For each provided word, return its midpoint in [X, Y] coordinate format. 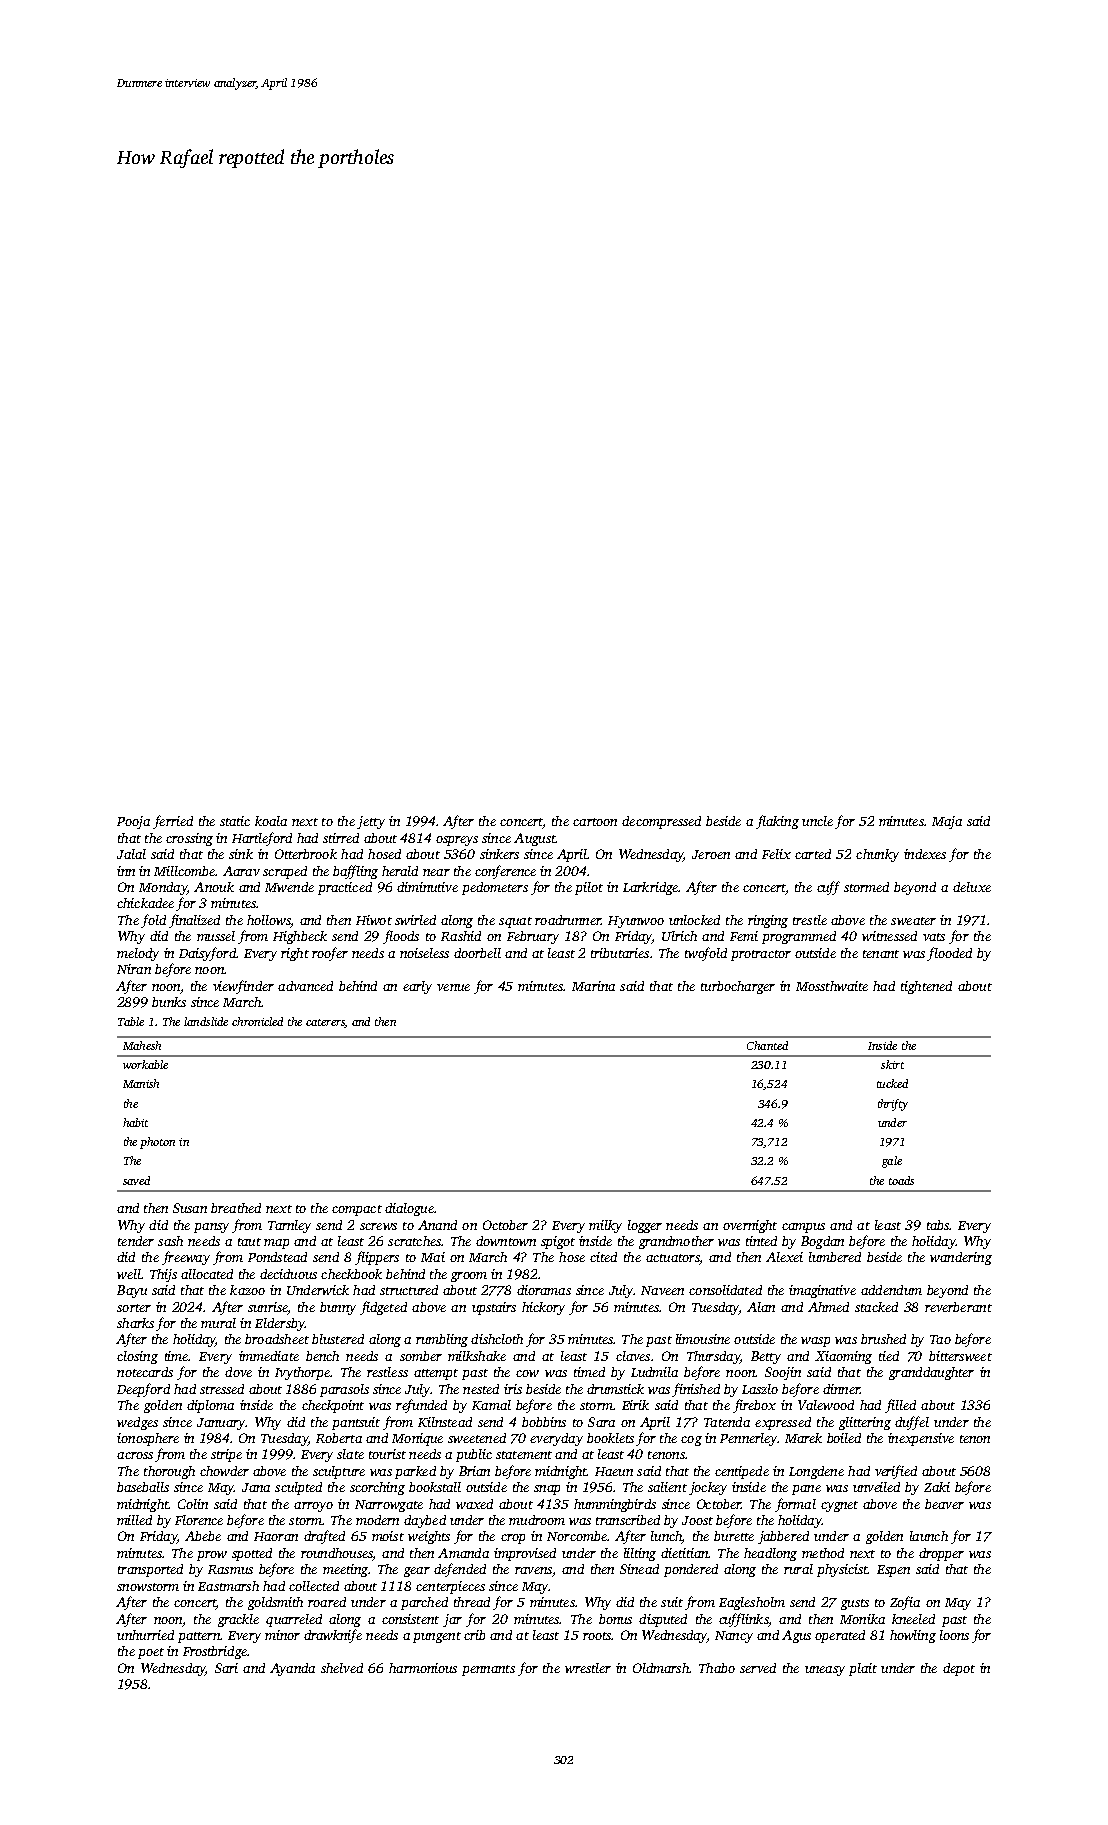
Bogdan [822, 1242]
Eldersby [279, 1324]
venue [453, 987]
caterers [325, 1023]
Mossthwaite [832, 986]
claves [633, 1356]
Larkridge [650, 888]
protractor [761, 955]
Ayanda [292, 1669]
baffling [355, 872]
